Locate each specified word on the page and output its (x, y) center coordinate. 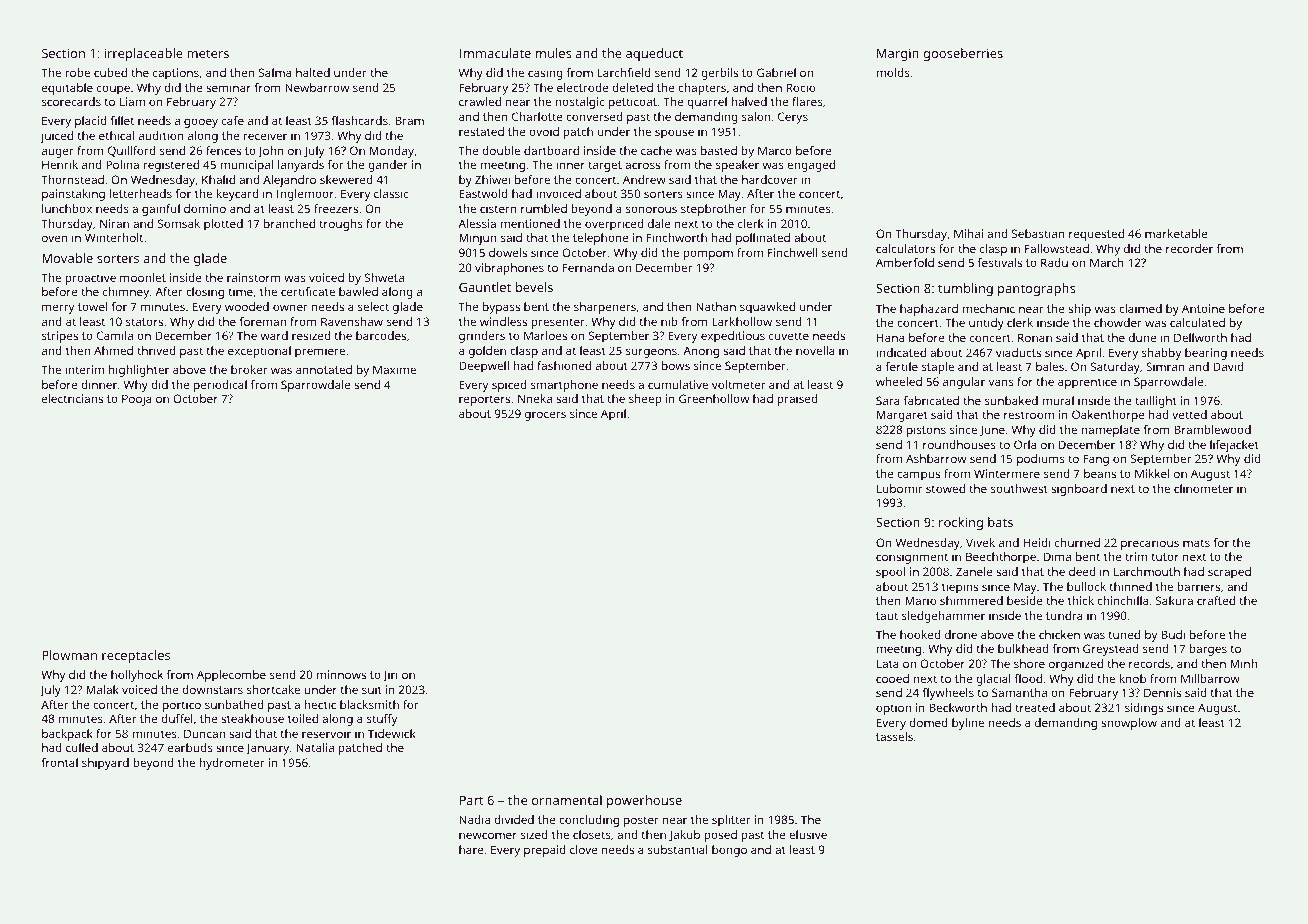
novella (815, 350)
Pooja (137, 400)
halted (313, 72)
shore (1029, 663)
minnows (341, 674)
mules (554, 53)
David (1228, 366)
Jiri (390, 675)
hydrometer (232, 764)
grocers (545, 416)
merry (58, 309)
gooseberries (963, 54)
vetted (1189, 414)
